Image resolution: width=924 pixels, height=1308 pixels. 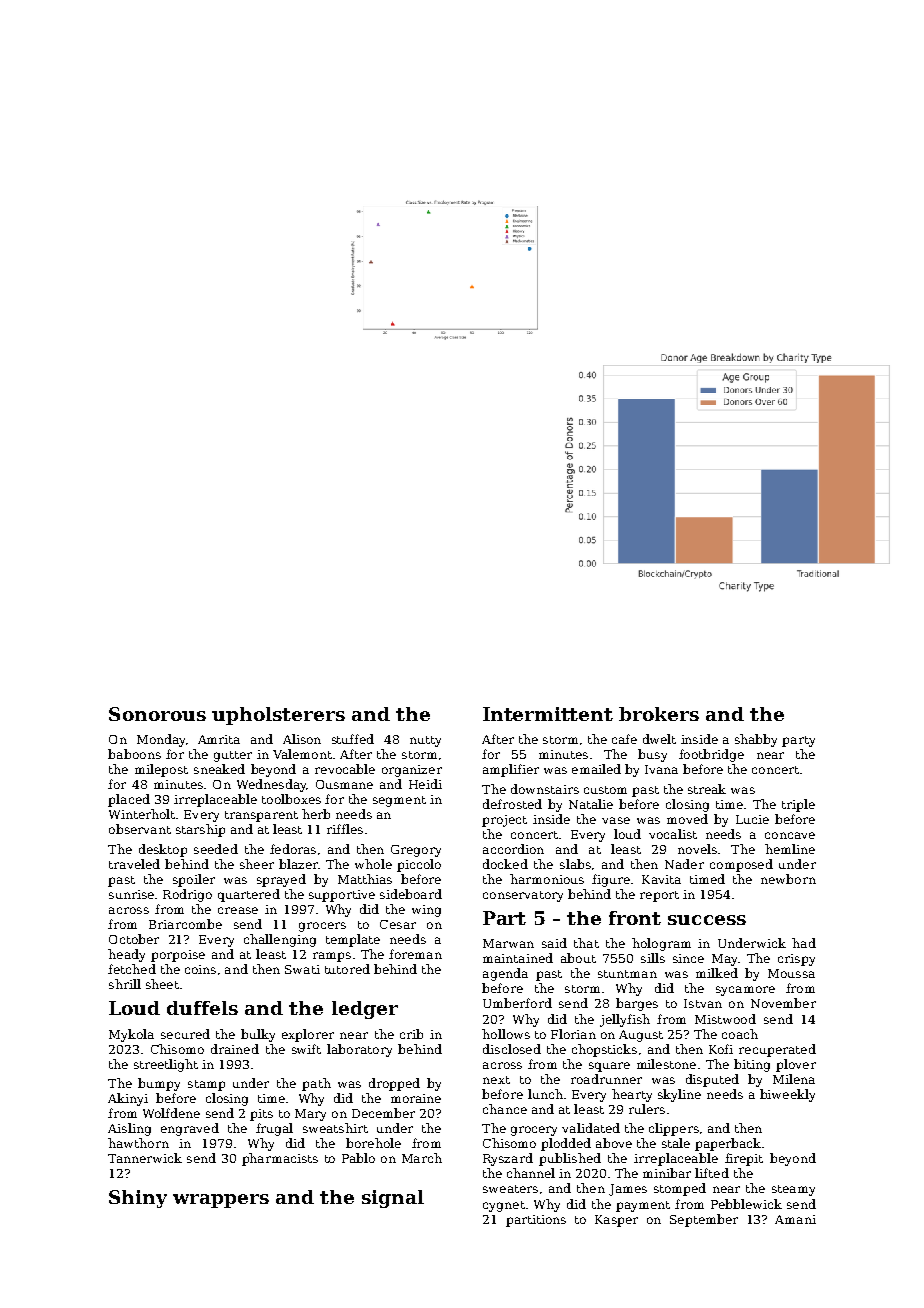 I want to click on amplifier, so click(x=511, y=770).
